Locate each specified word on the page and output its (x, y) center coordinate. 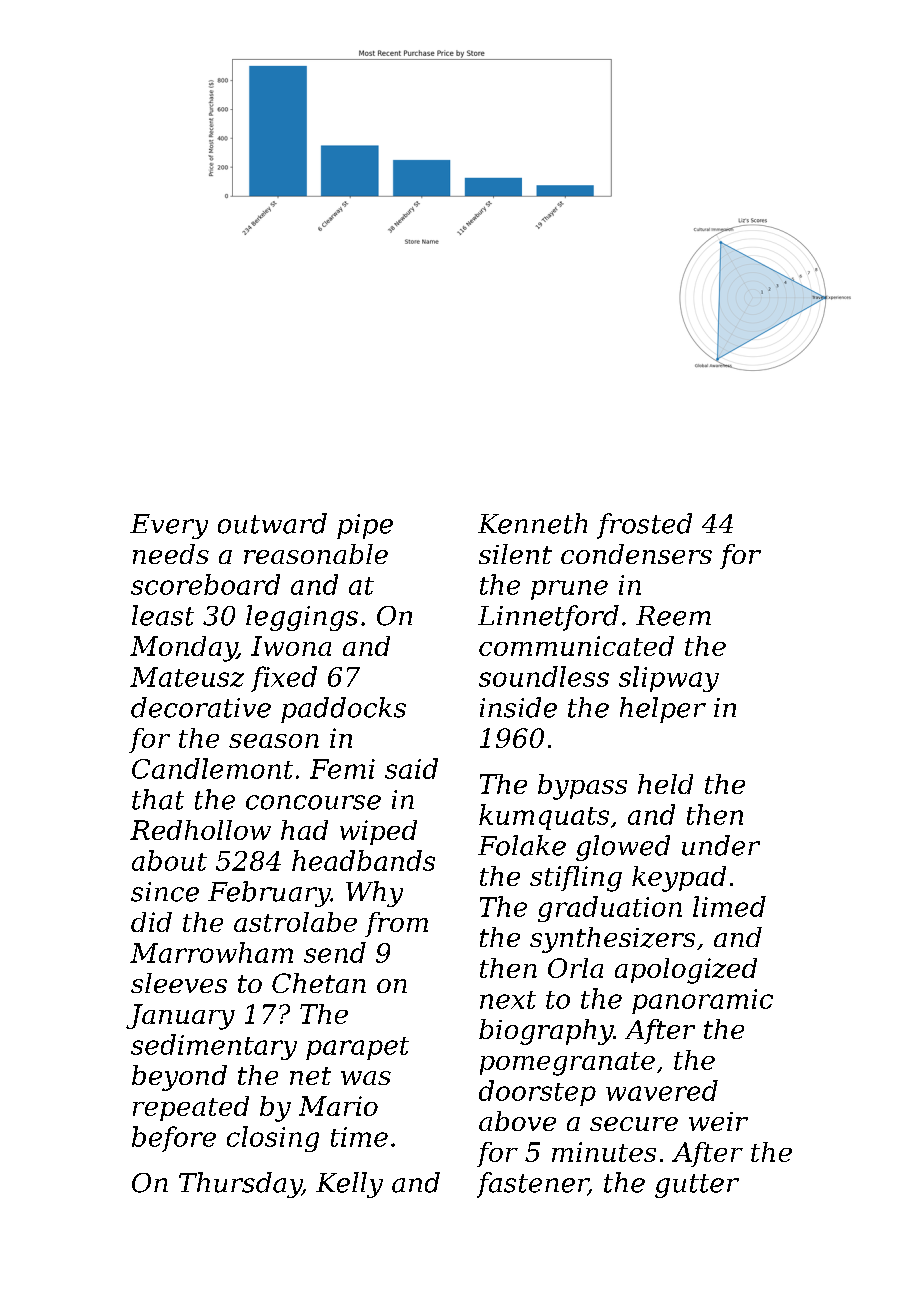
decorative (201, 707)
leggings (302, 618)
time (359, 1137)
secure (634, 1124)
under (721, 845)
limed (729, 906)
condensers (636, 554)
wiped (378, 832)
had (304, 830)
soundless (544, 676)
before (174, 1139)
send (335, 952)
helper (663, 710)
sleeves (179, 983)
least (163, 615)
